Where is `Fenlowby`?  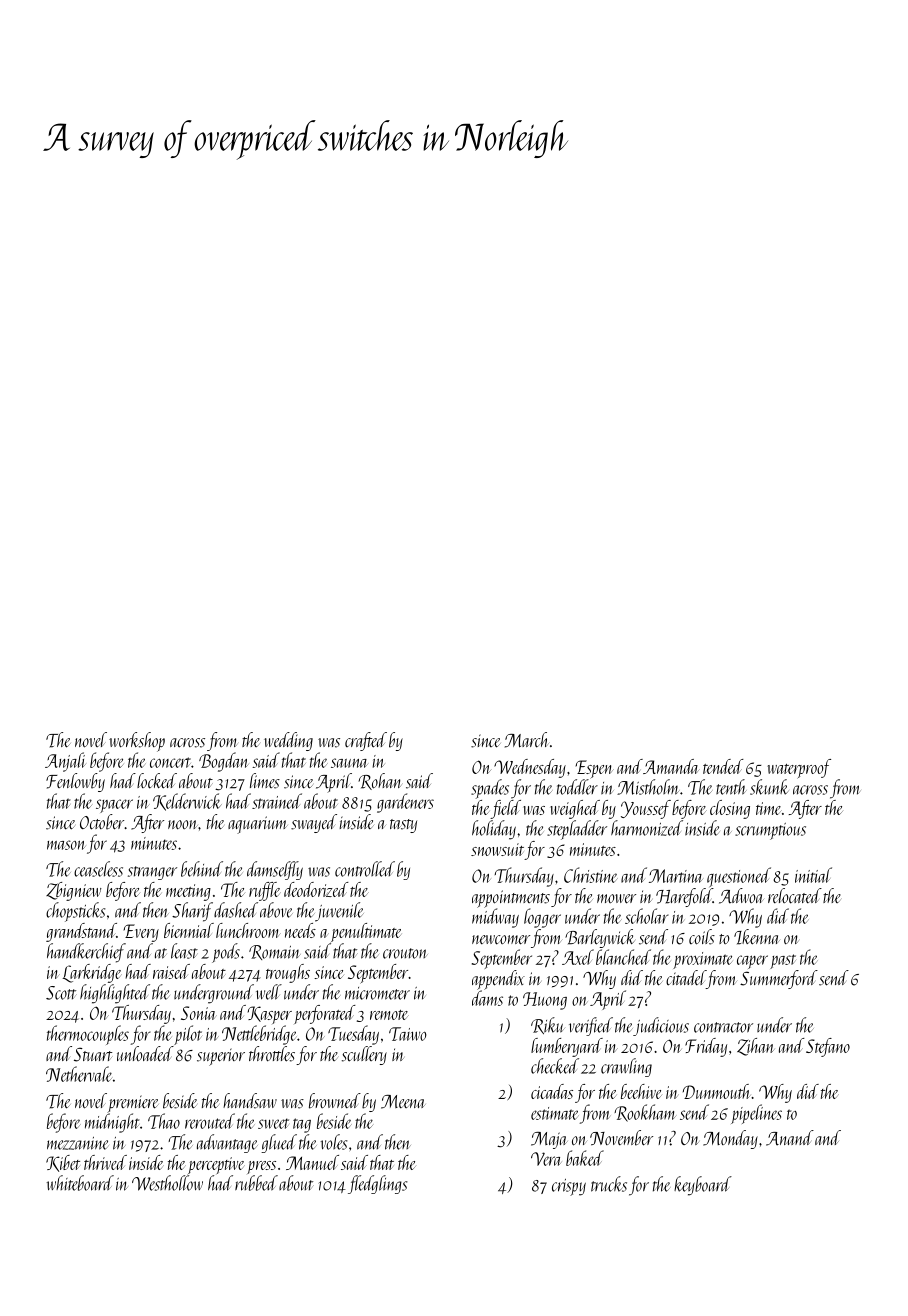 Fenlowby is located at coordinates (75, 782).
